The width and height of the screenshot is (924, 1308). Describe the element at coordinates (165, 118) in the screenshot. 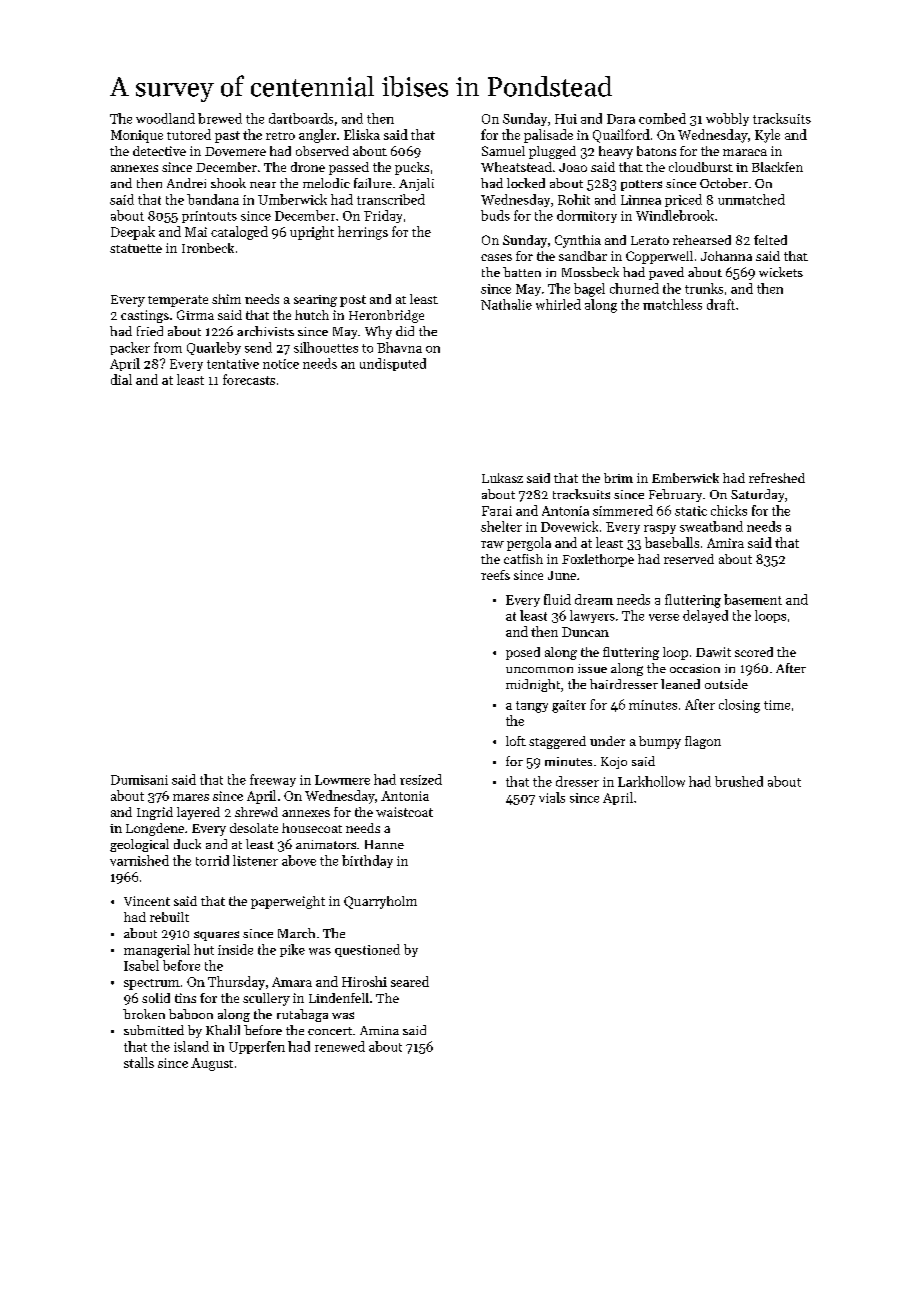

I see `woodland` at that location.
